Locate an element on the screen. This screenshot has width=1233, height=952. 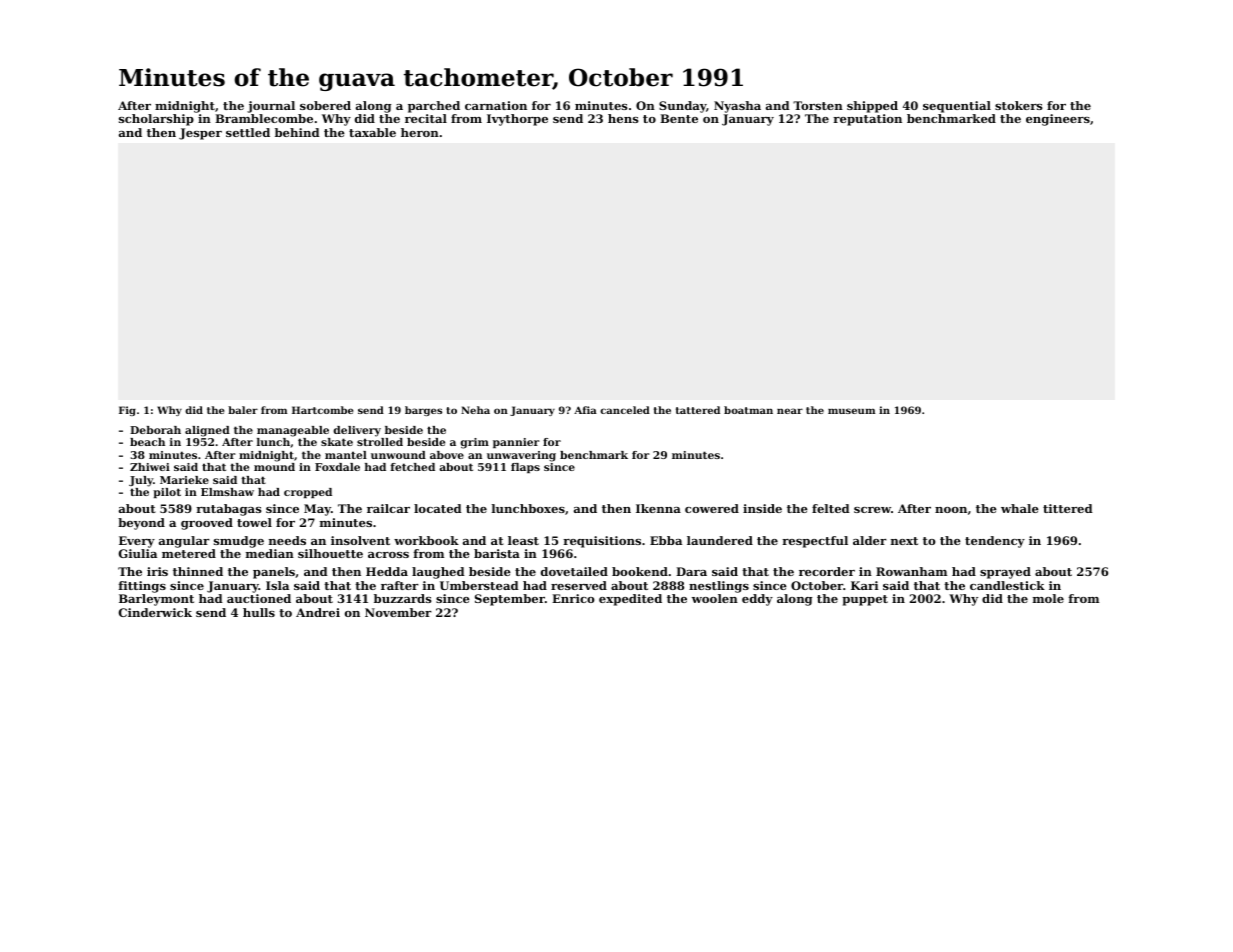
candlestick is located at coordinates (1007, 585).
